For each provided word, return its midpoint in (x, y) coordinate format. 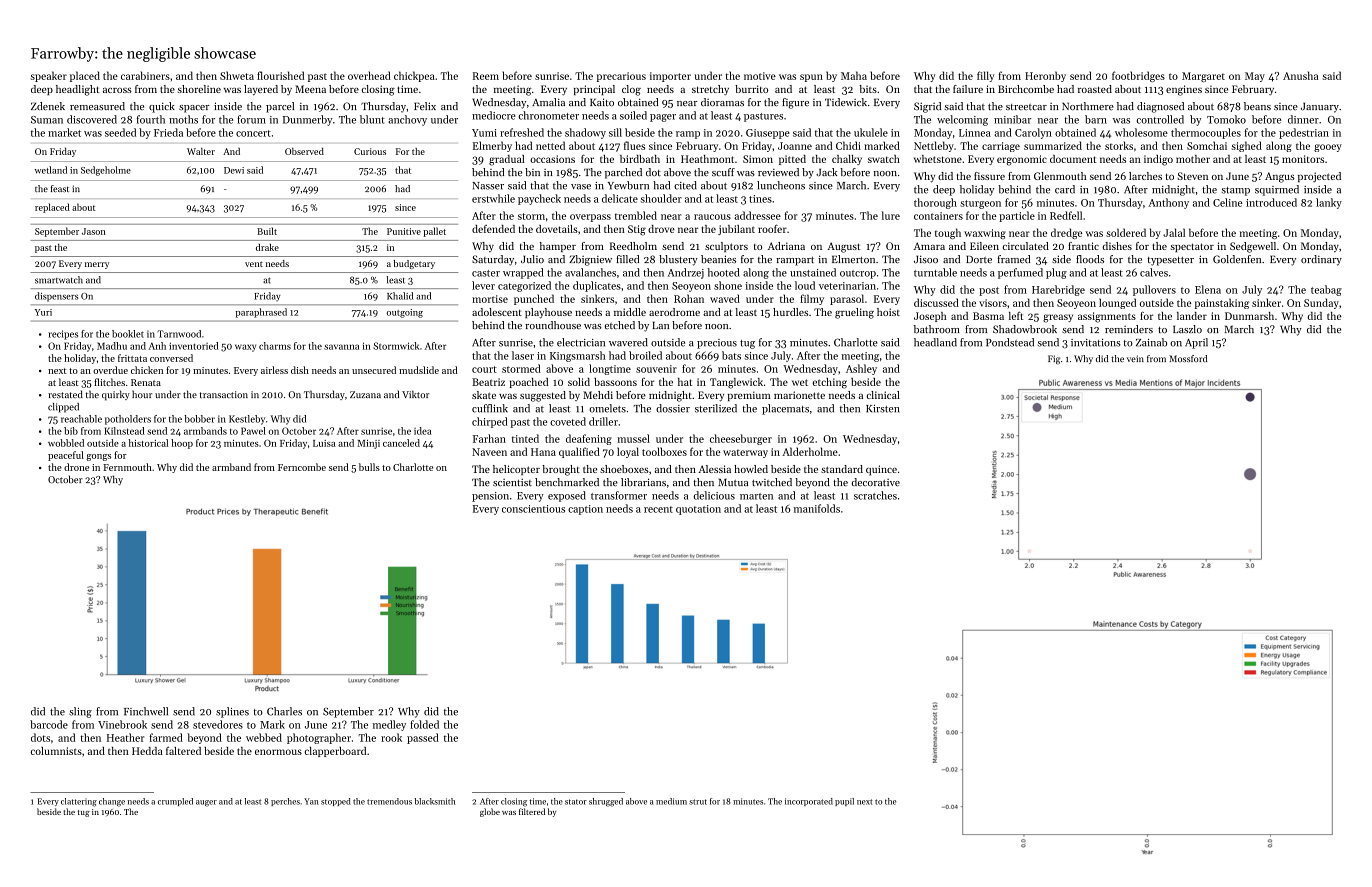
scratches (875, 495)
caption (585, 510)
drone (76, 467)
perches (285, 802)
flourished (280, 75)
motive (760, 76)
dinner (1303, 119)
